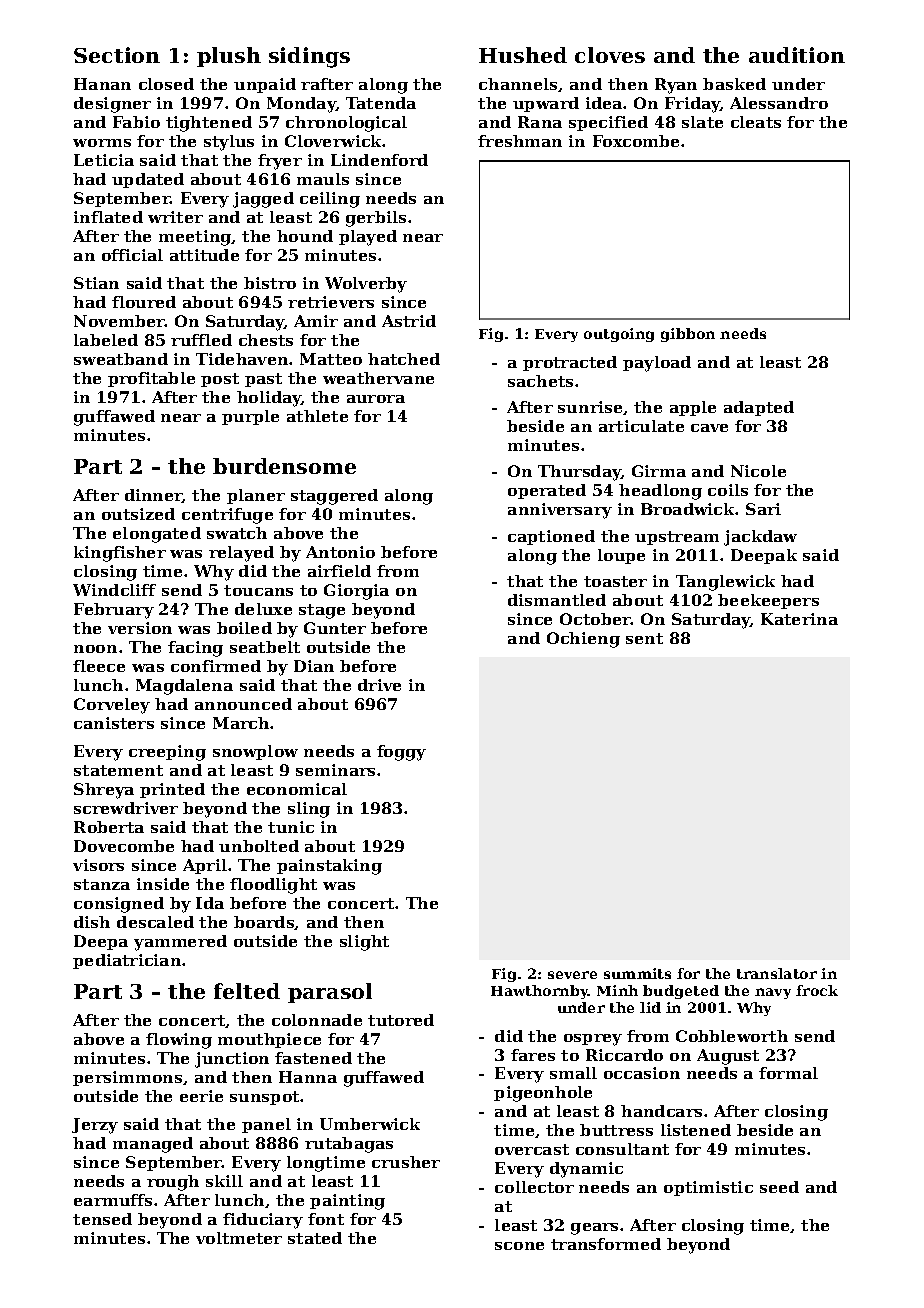  I want to click on burdensome, so click(284, 466).
